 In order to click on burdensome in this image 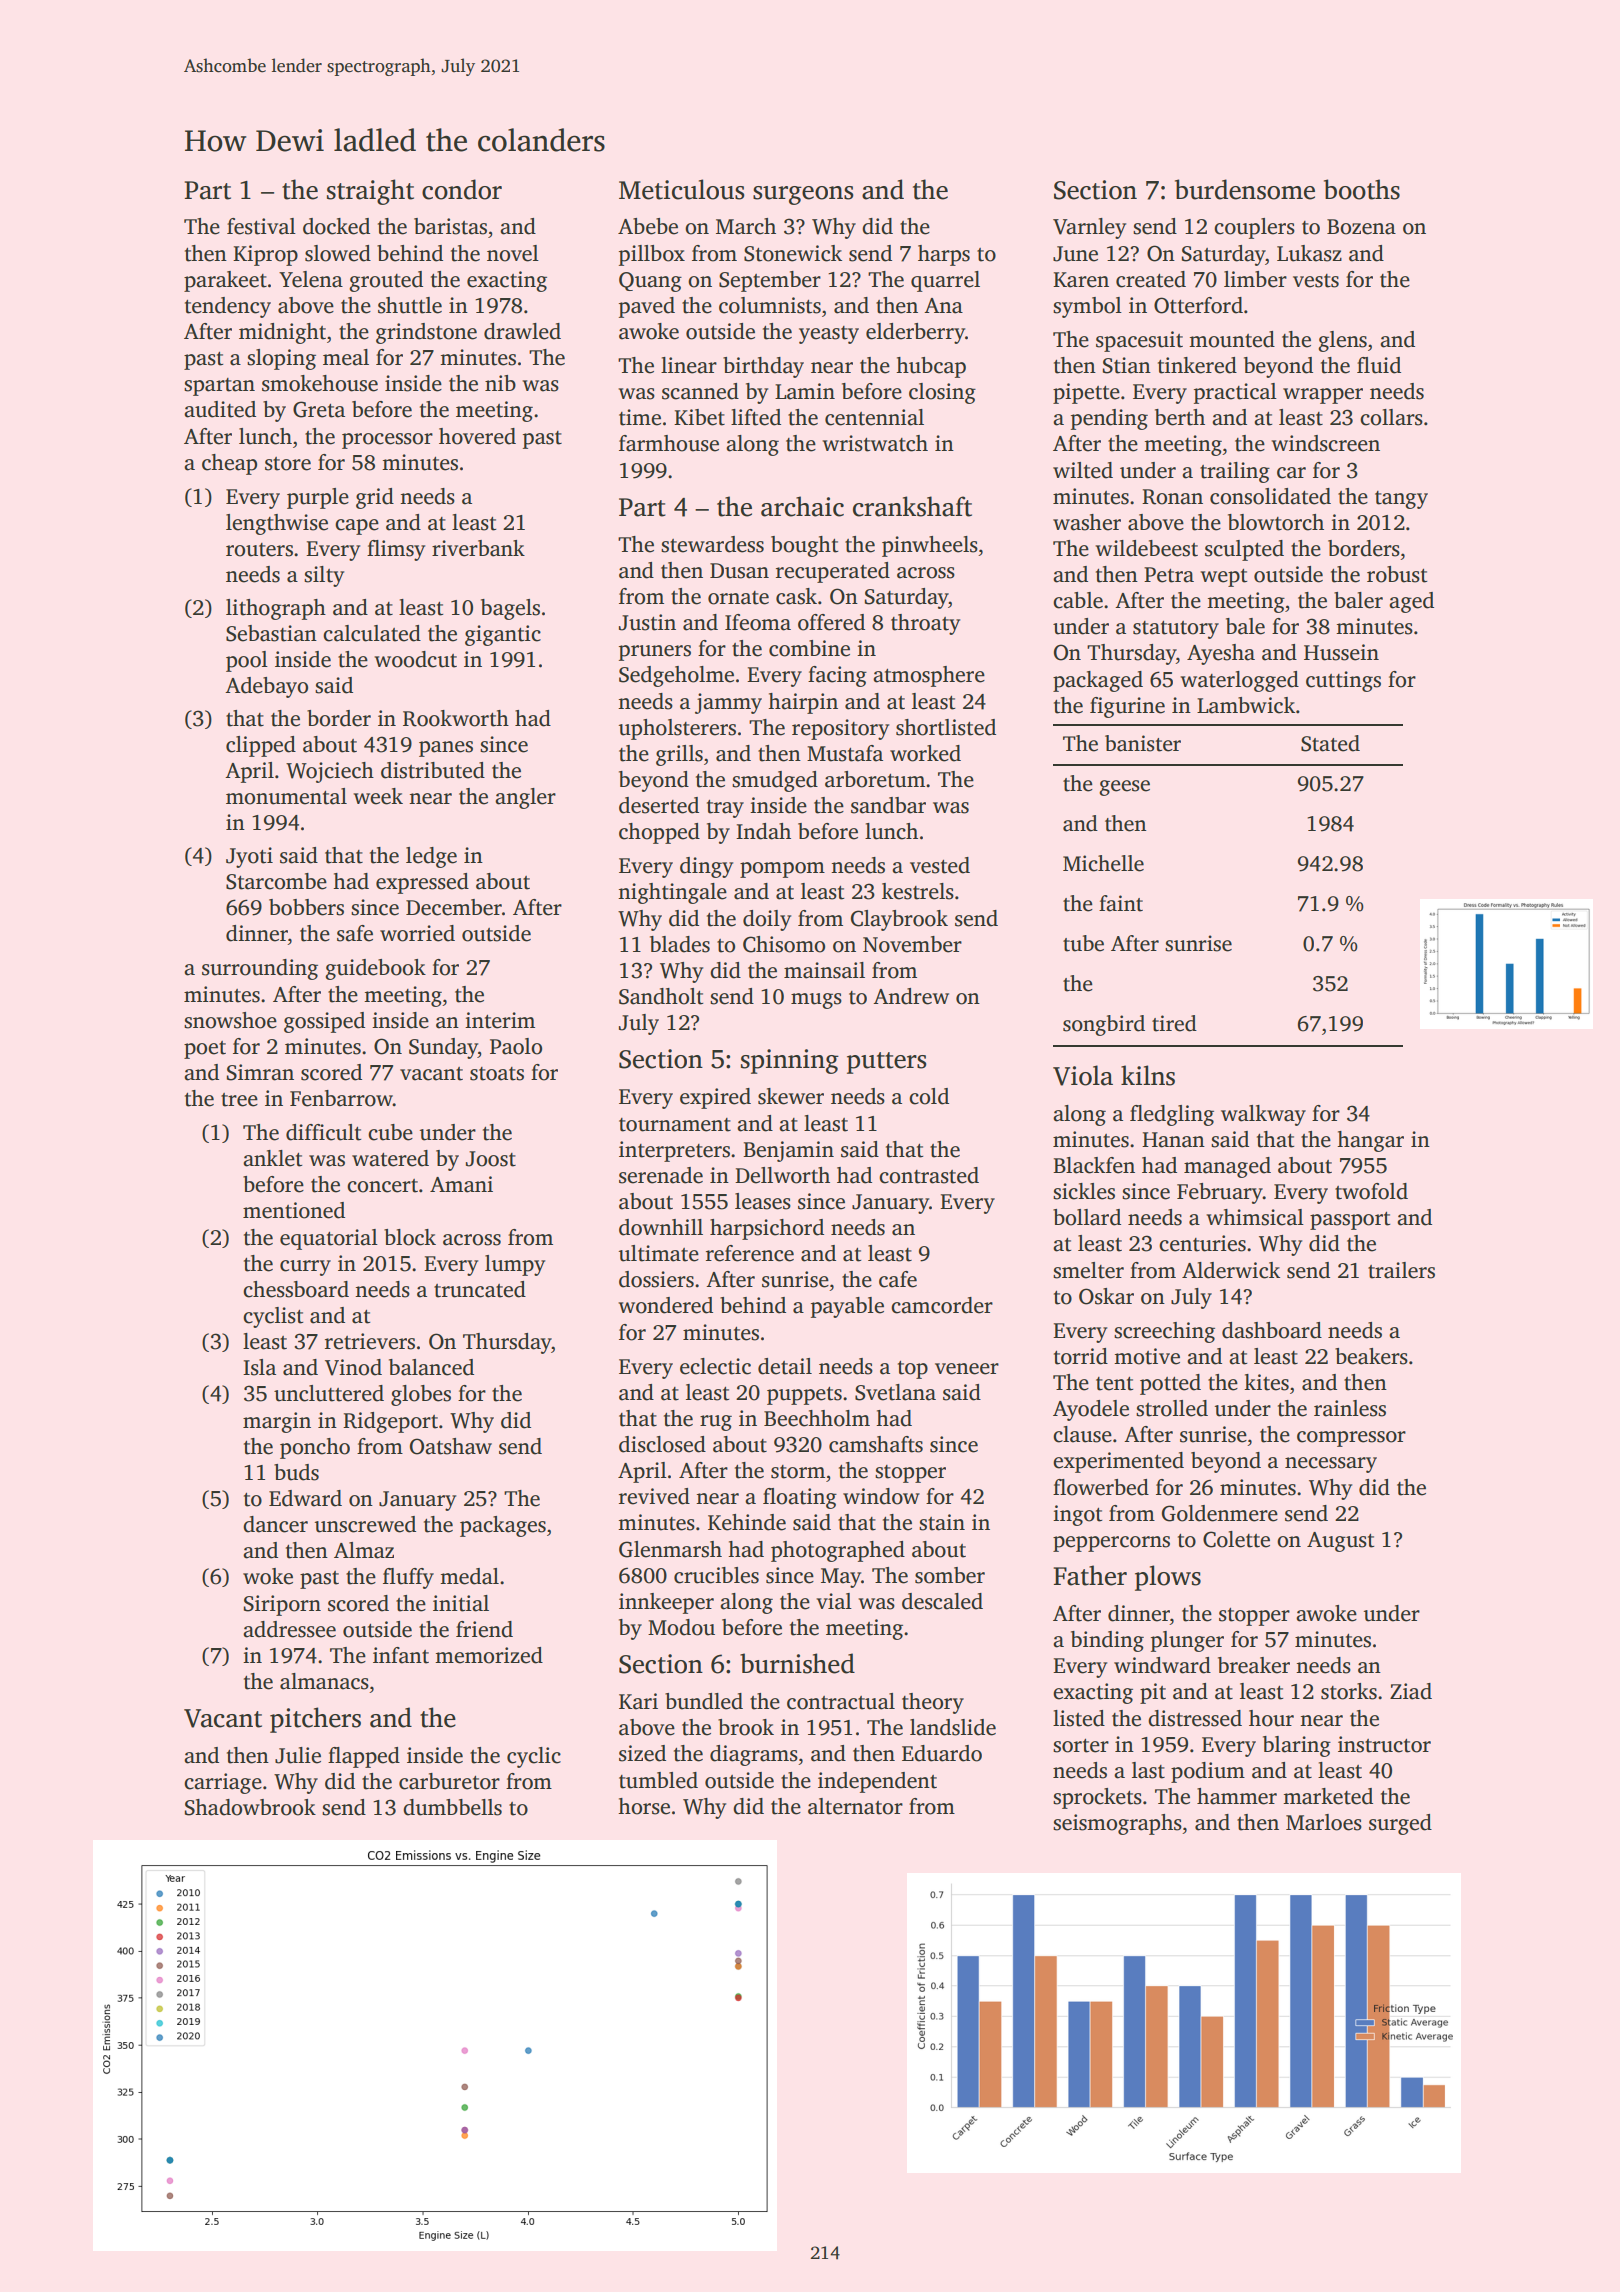, I will do `click(1245, 189)`.
